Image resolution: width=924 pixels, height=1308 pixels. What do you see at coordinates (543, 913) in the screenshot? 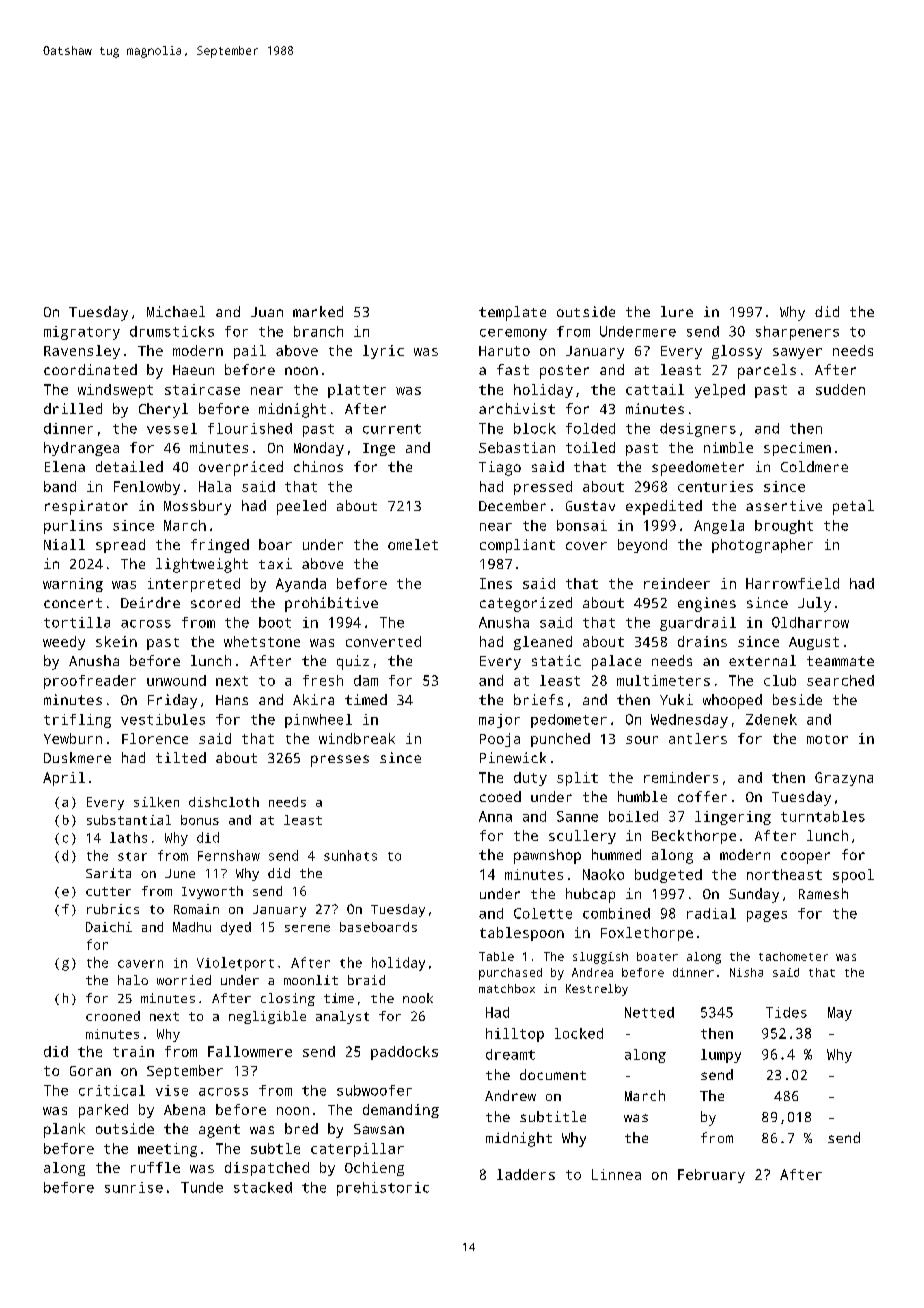
I see `Colette` at bounding box center [543, 913].
